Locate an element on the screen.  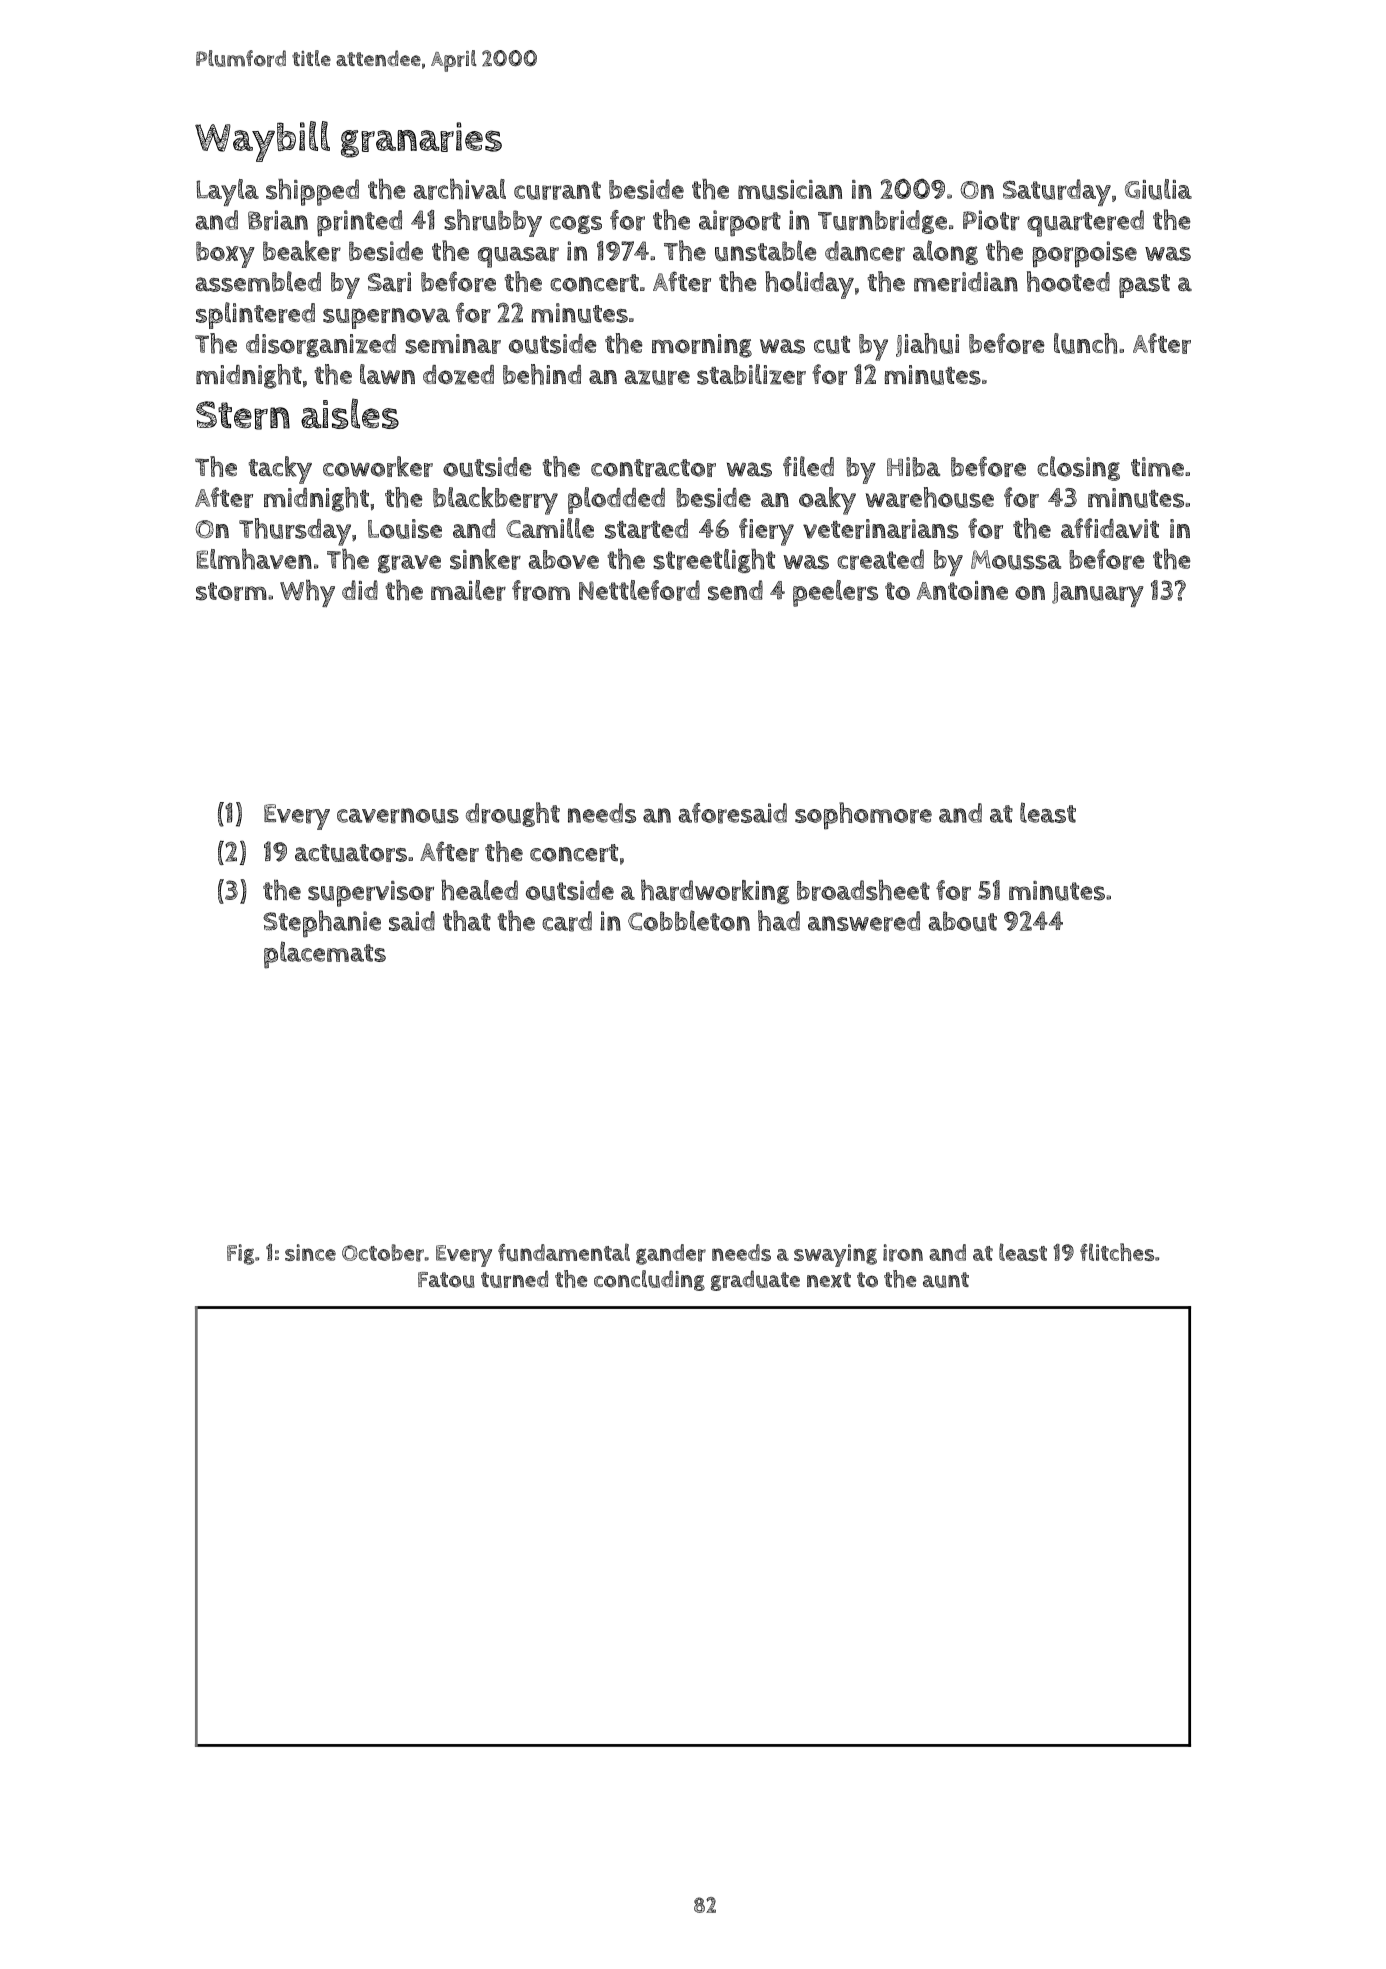
gander is located at coordinates (671, 1254).
